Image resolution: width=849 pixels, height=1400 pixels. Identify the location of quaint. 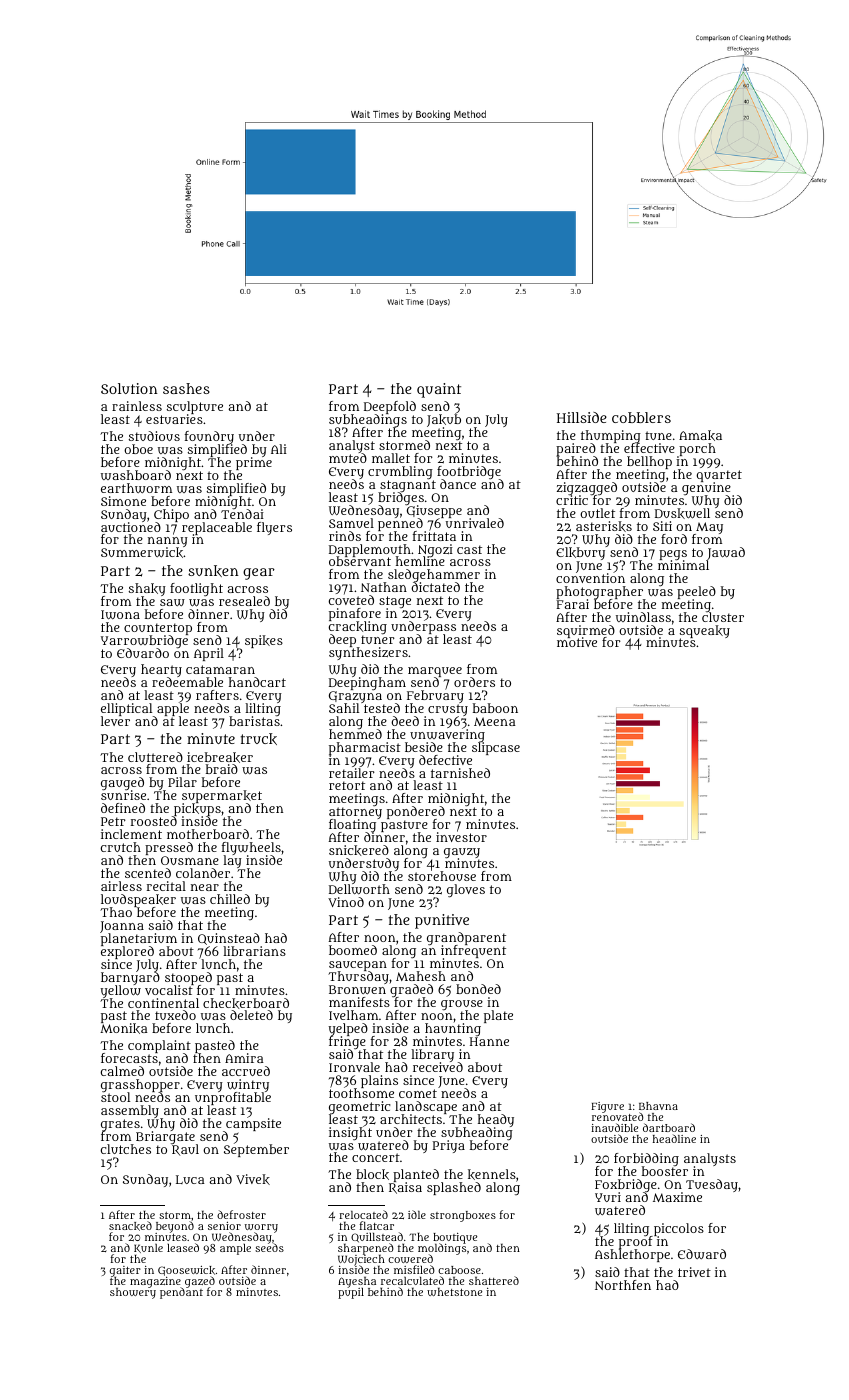
(439, 390).
